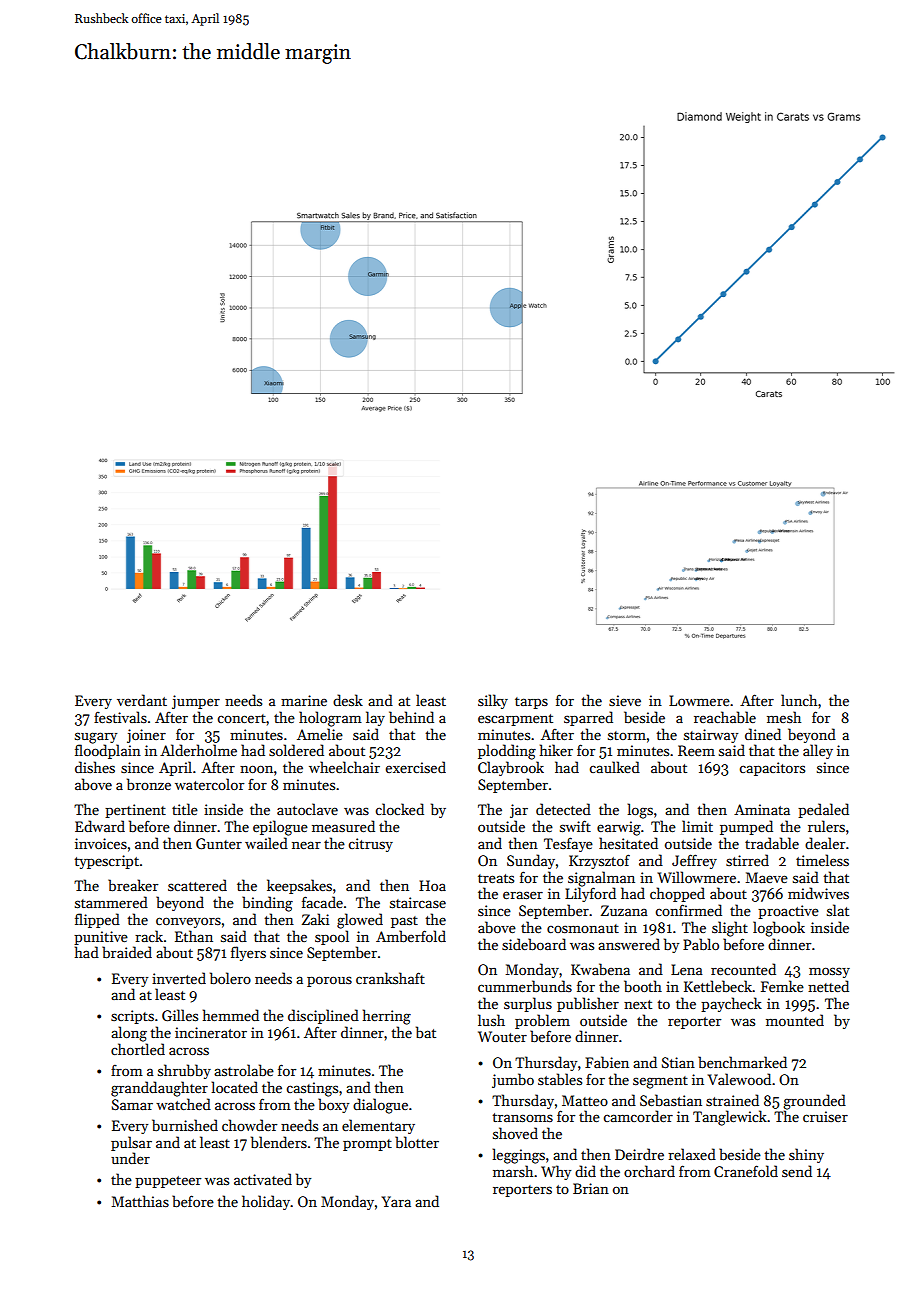  I want to click on mounted, so click(795, 1020).
